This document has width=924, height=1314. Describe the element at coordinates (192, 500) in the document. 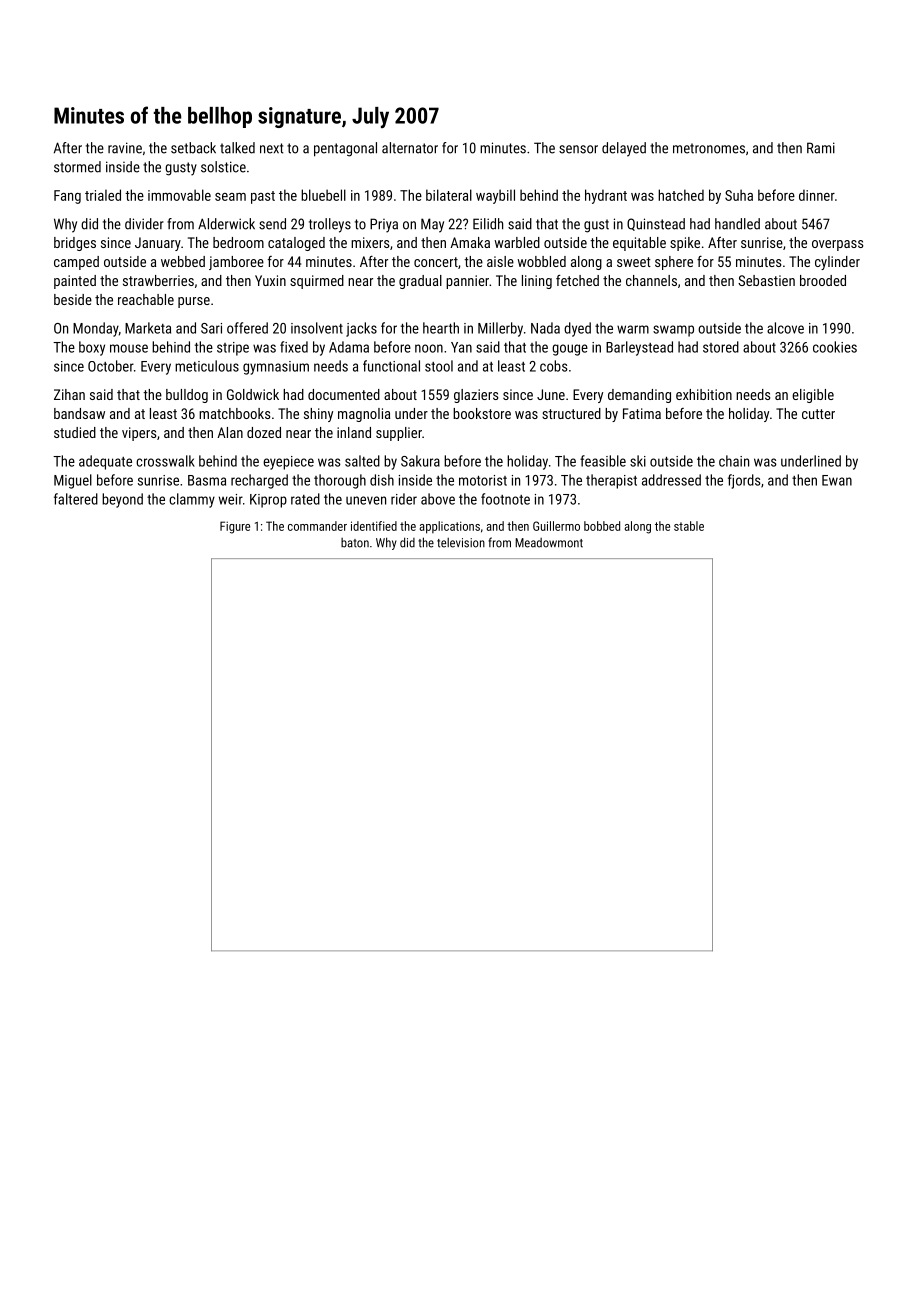

I see `clammy` at that location.
